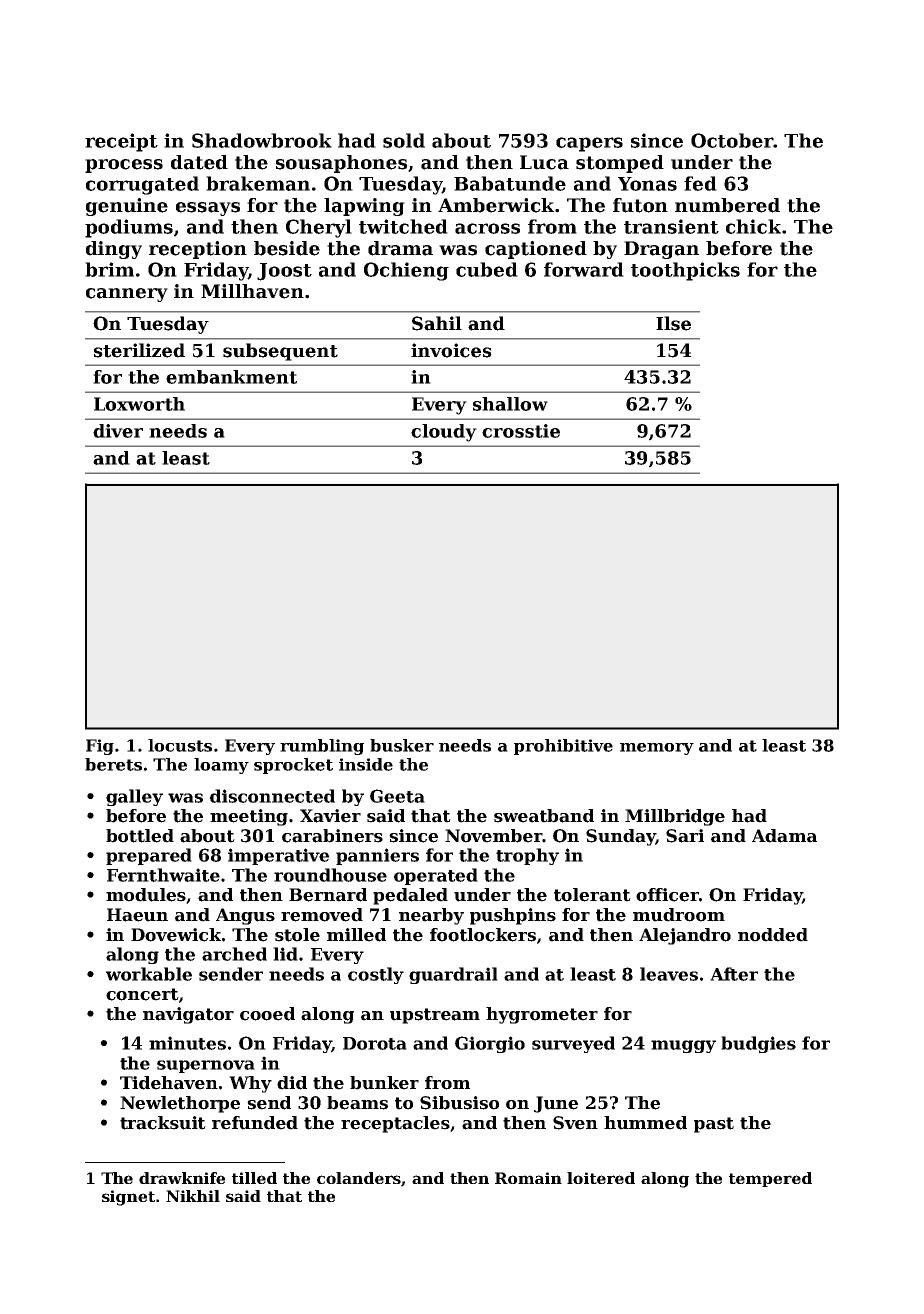  I want to click on memory, so click(657, 749).
